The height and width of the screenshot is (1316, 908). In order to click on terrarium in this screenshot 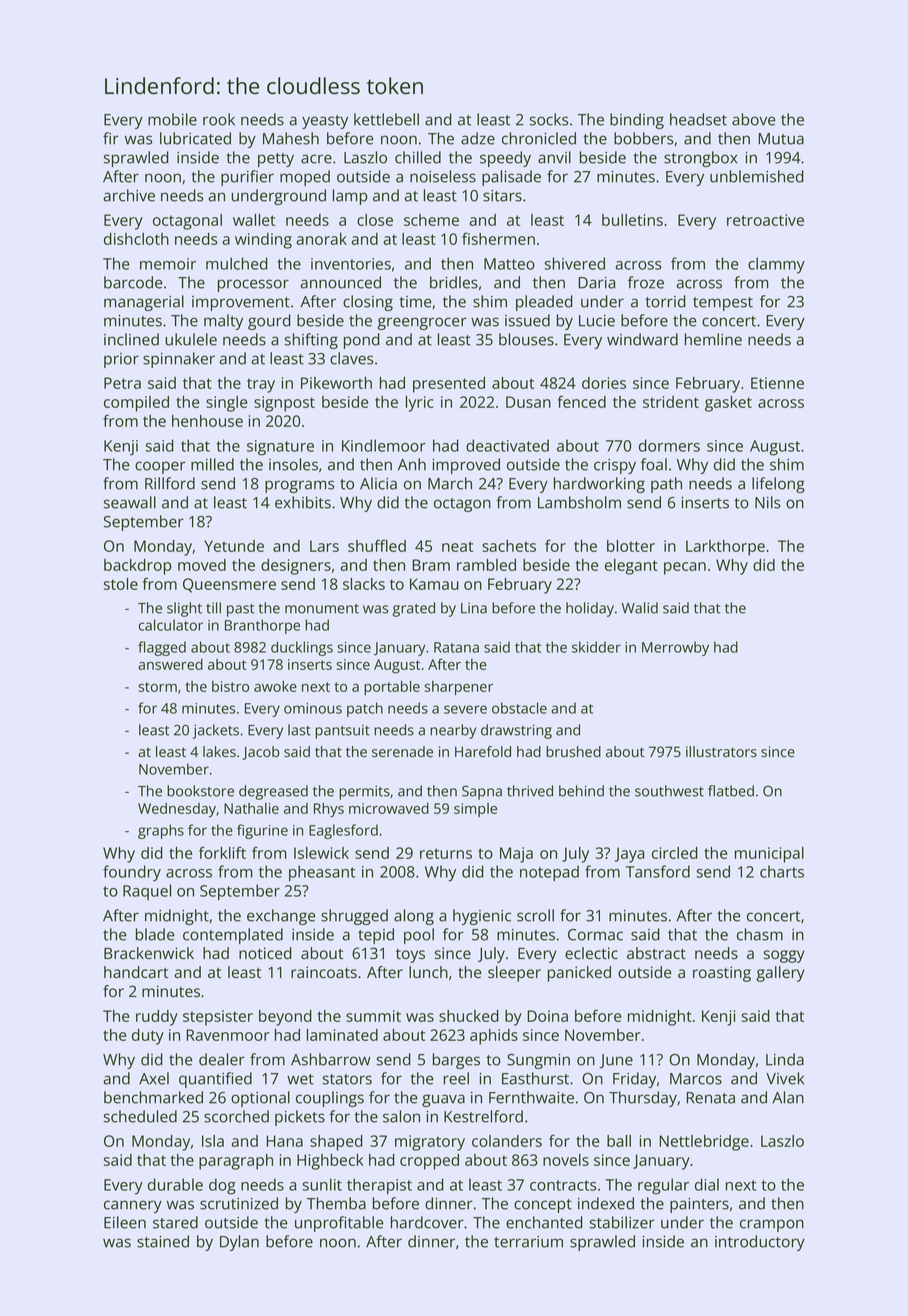, I will do `click(528, 1242)`.
